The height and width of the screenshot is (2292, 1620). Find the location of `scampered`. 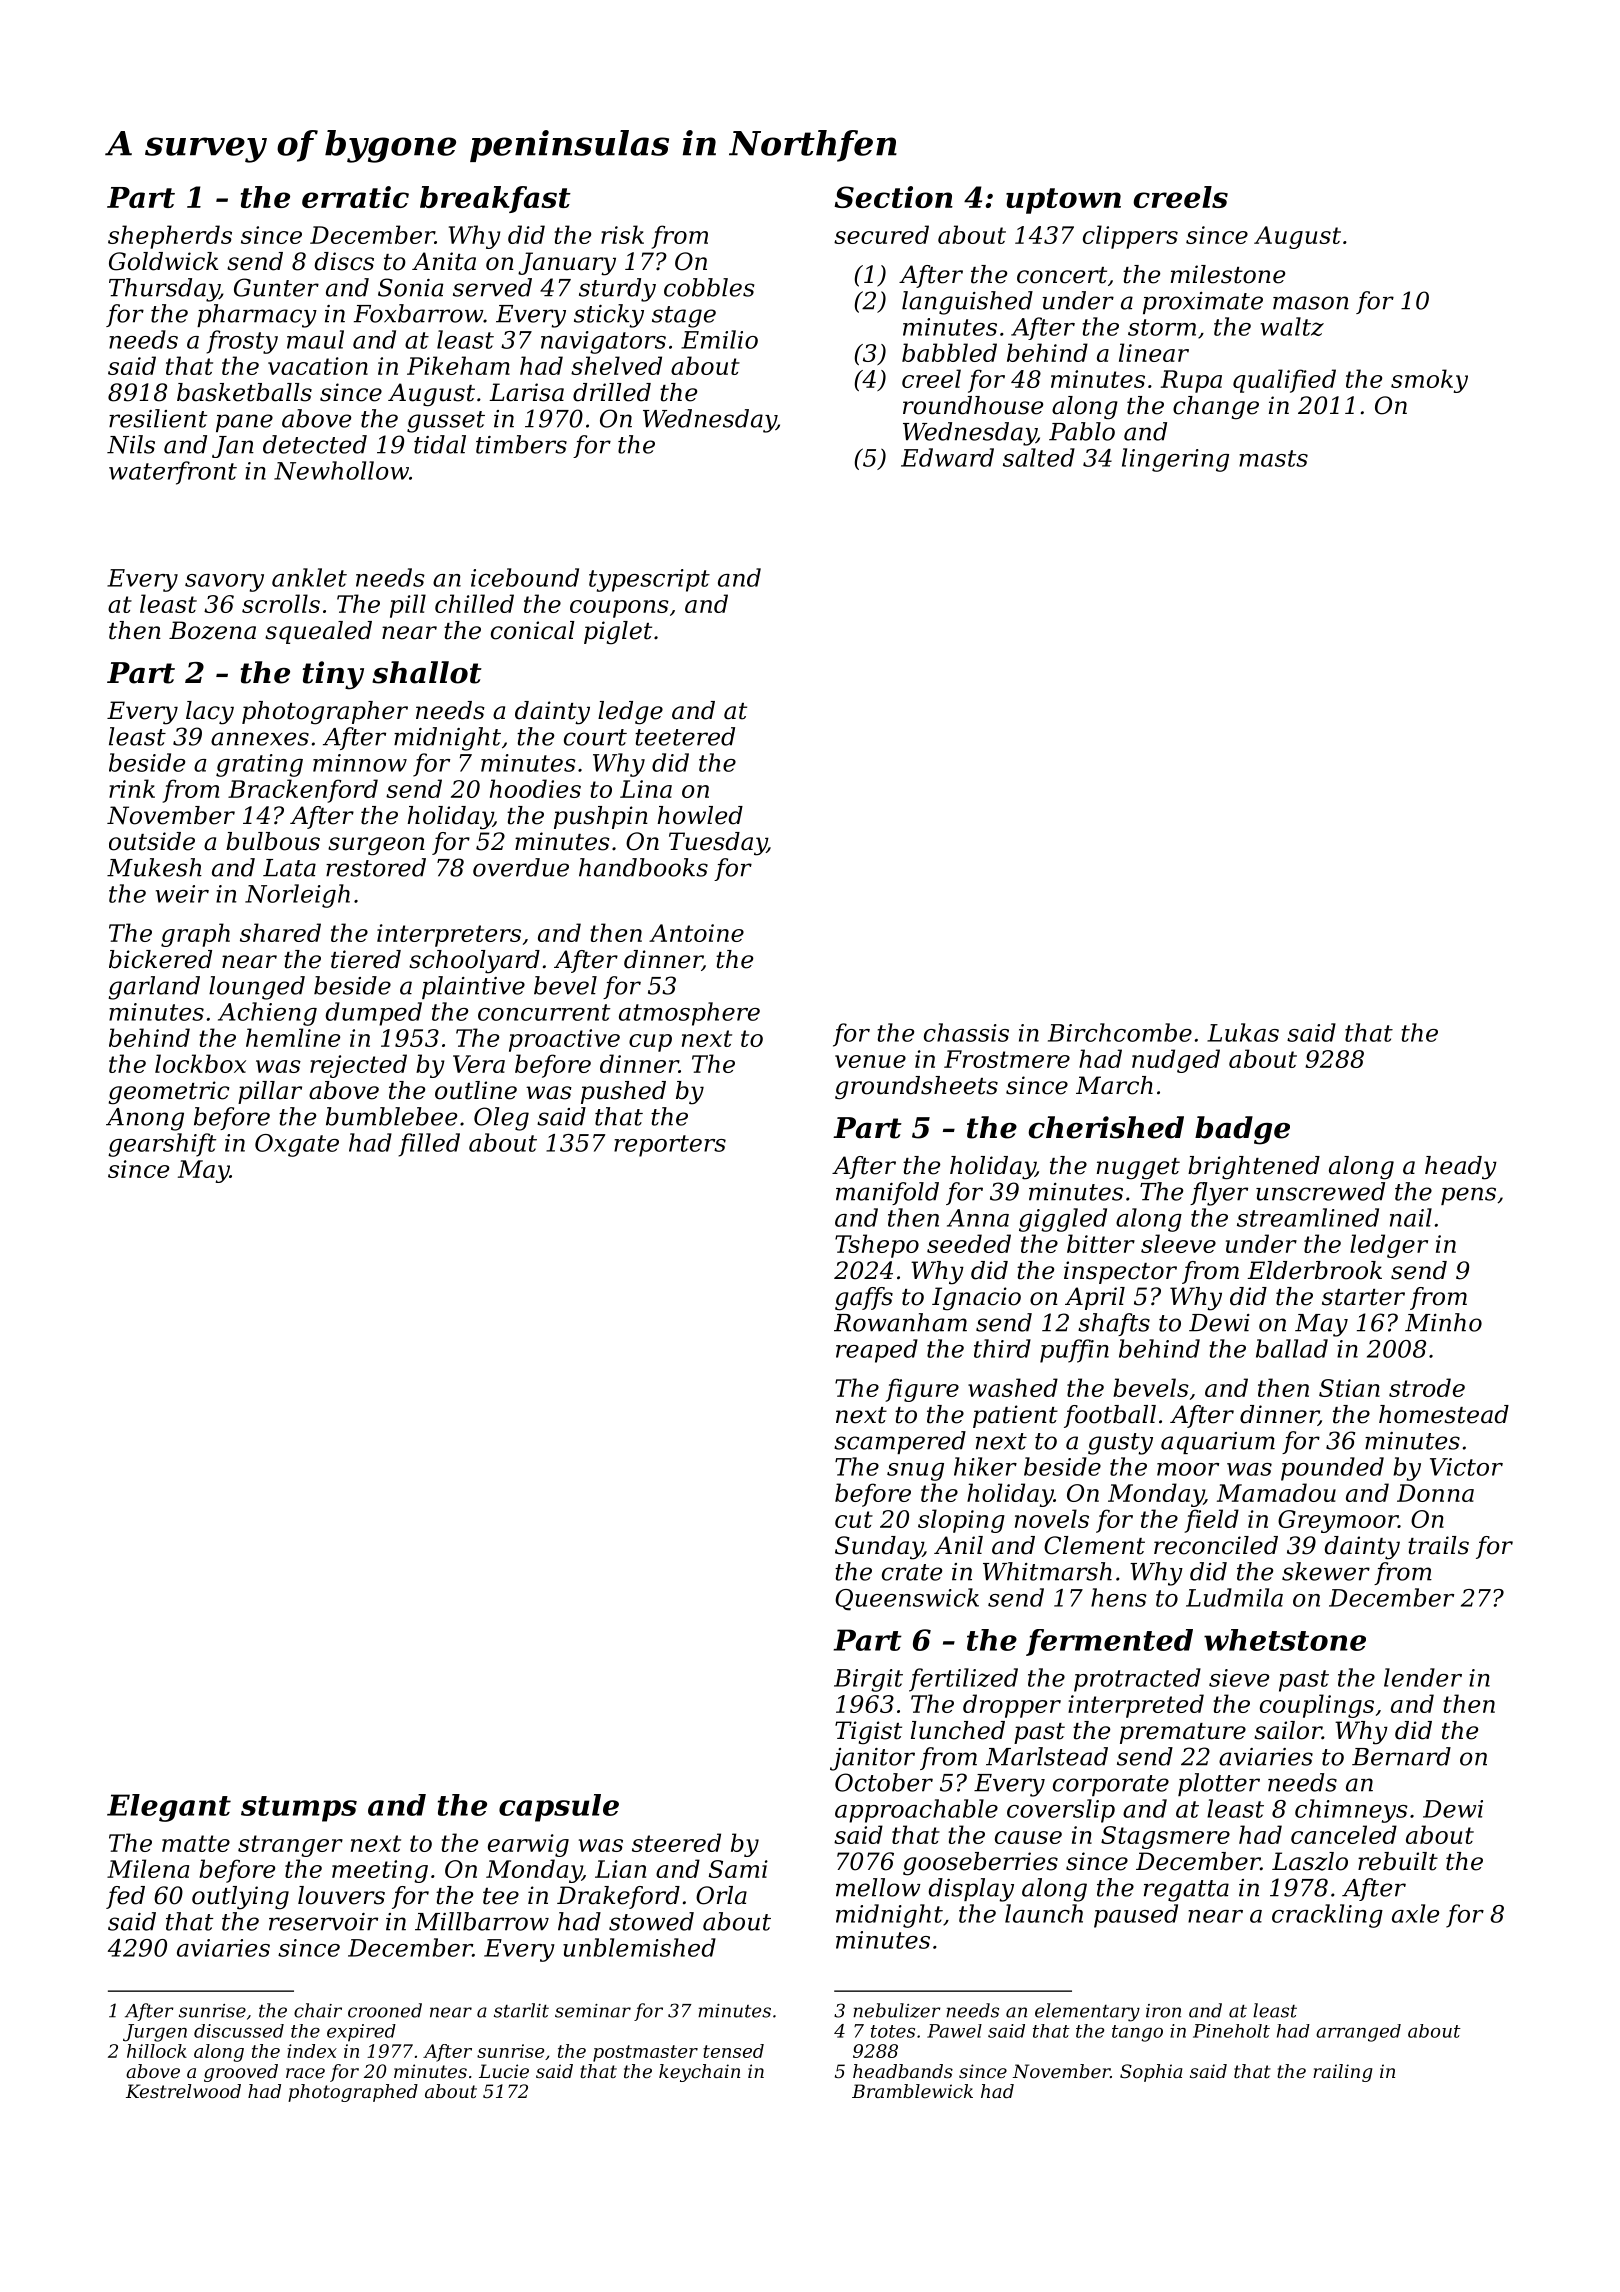

scampered is located at coordinates (900, 1442).
